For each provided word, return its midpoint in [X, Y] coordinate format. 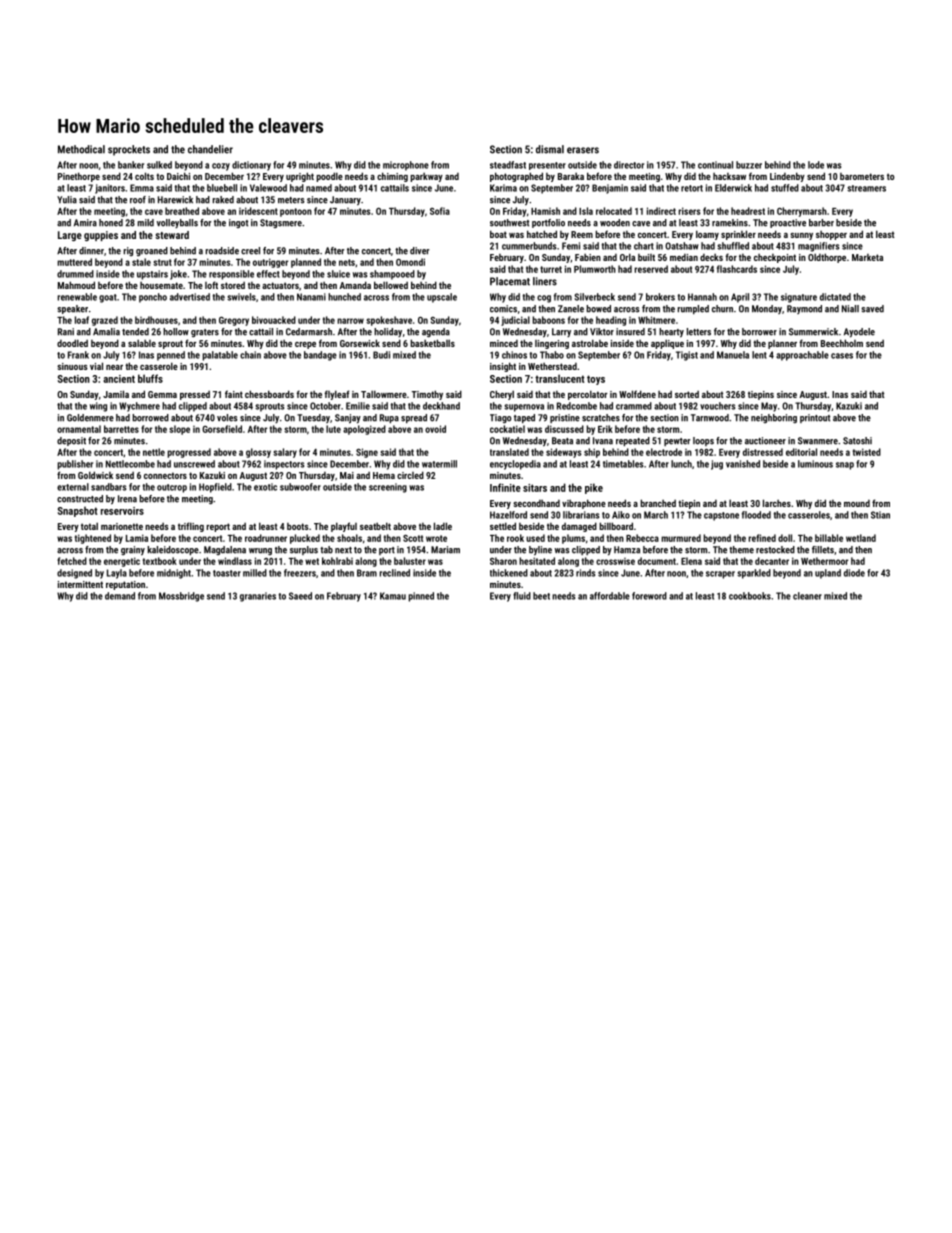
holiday [388, 332]
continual [715, 165]
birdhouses [156, 320]
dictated [835, 297]
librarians [581, 515]
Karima [503, 188]
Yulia [67, 200]
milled [255, 573]
